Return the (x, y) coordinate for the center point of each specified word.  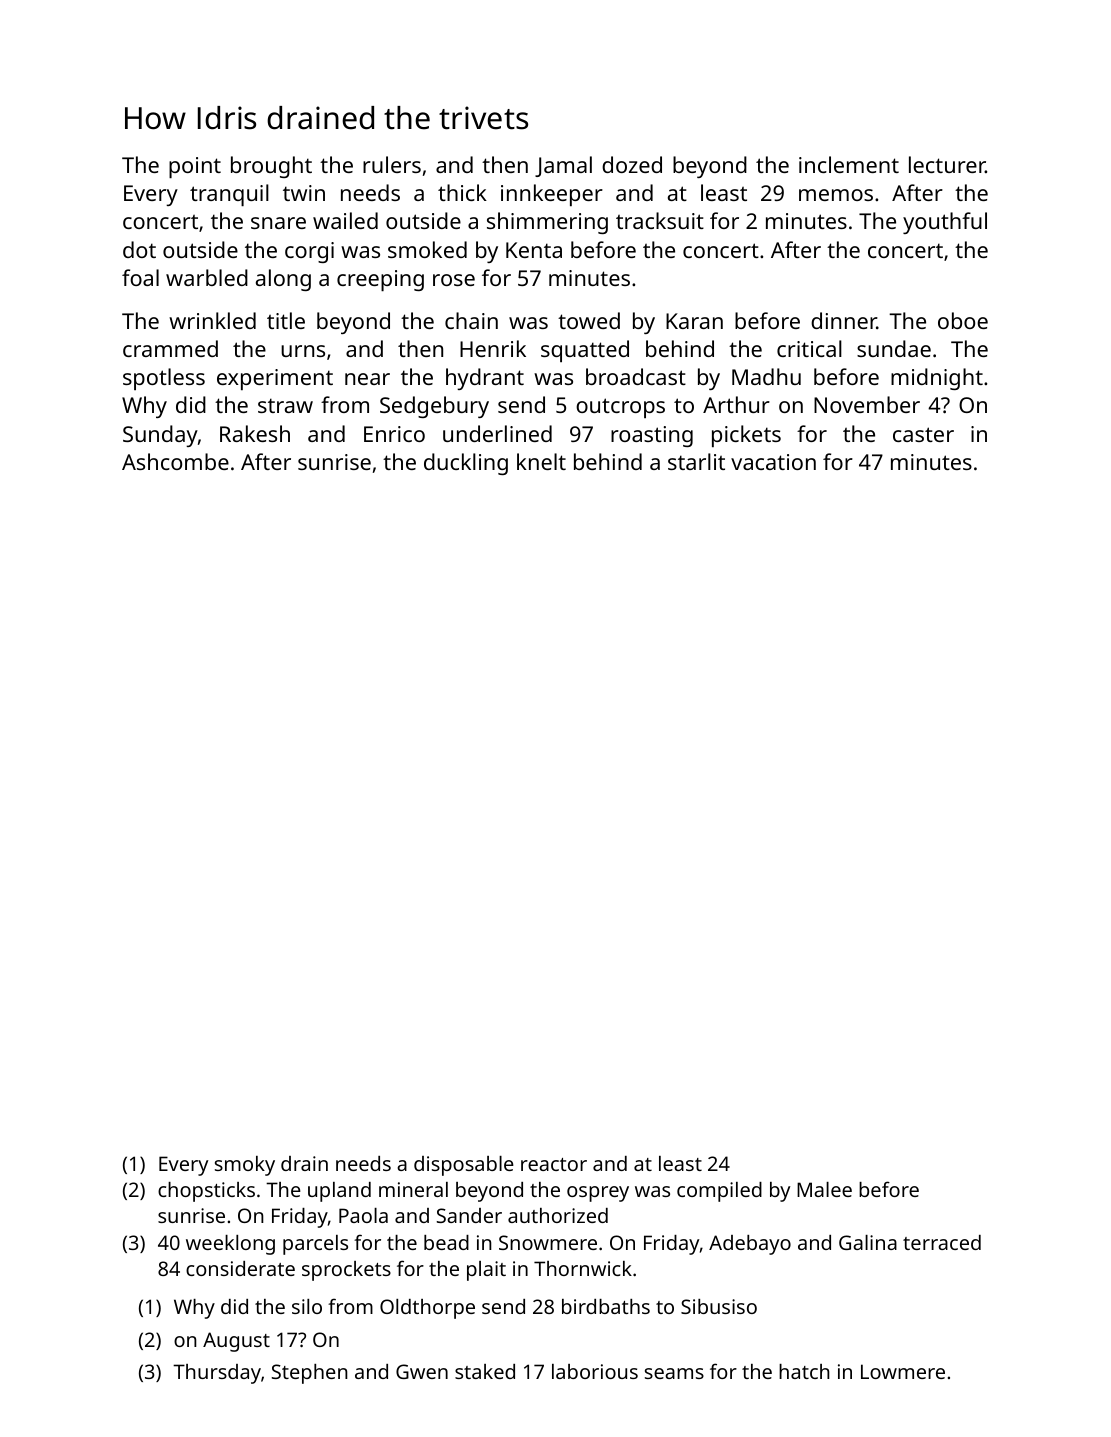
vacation (773, 462)
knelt (541, 461)
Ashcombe (175, 461)
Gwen (422, 1371)
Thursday (217, 1374)
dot (139, 249)
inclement (849, 164)
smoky (245, 1166)
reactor (554, 1164)
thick (462, 192)
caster (923, 434)
